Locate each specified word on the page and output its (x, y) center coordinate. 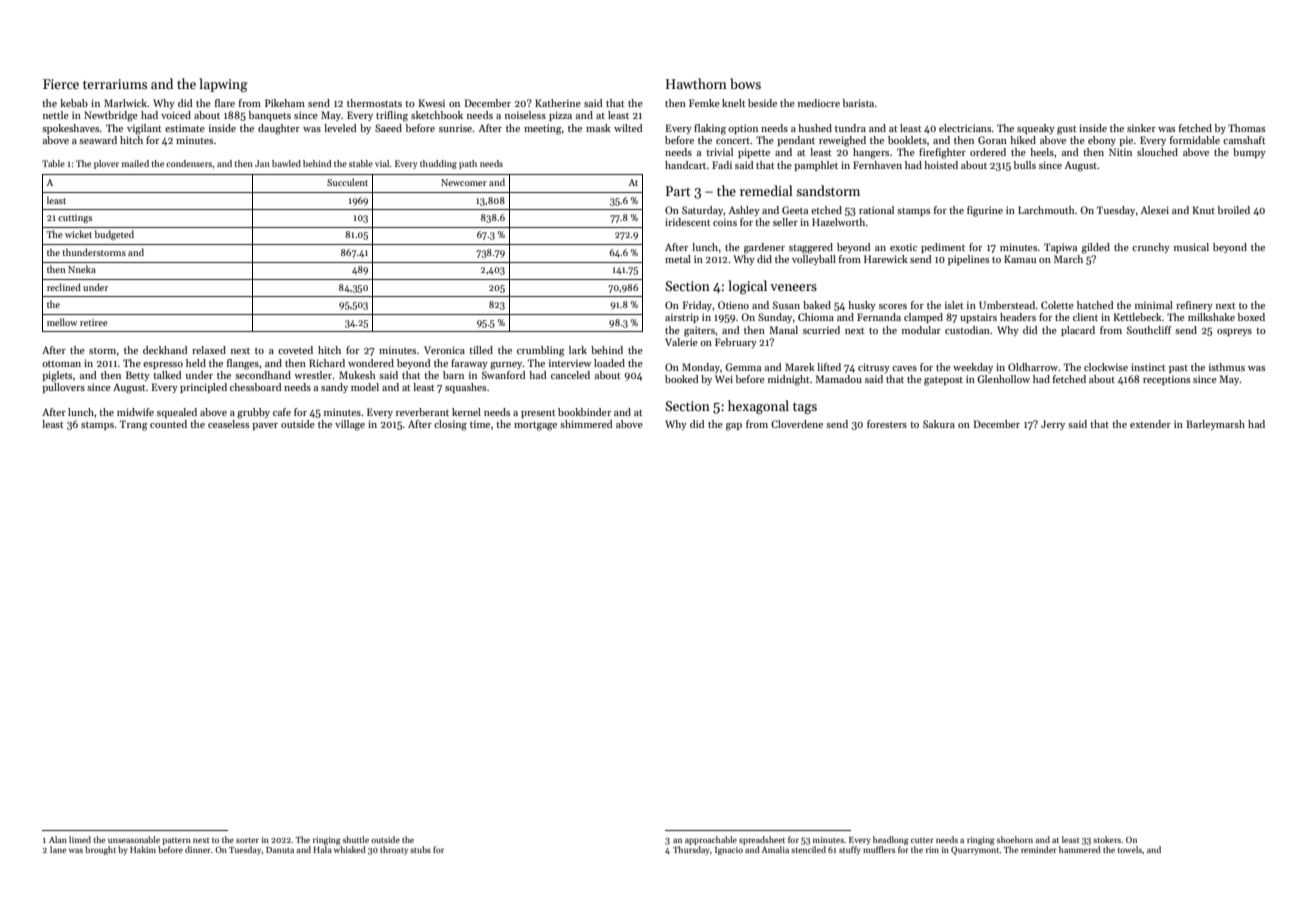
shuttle (356, 839)
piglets (57, 376)
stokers (1107, 839)
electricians (965, 128)
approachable (711, 840)
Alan (58, 839)
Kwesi (432, 103)
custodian (967, 330)
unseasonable (134, 839)
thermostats (374, 103)
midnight (788, 380)
